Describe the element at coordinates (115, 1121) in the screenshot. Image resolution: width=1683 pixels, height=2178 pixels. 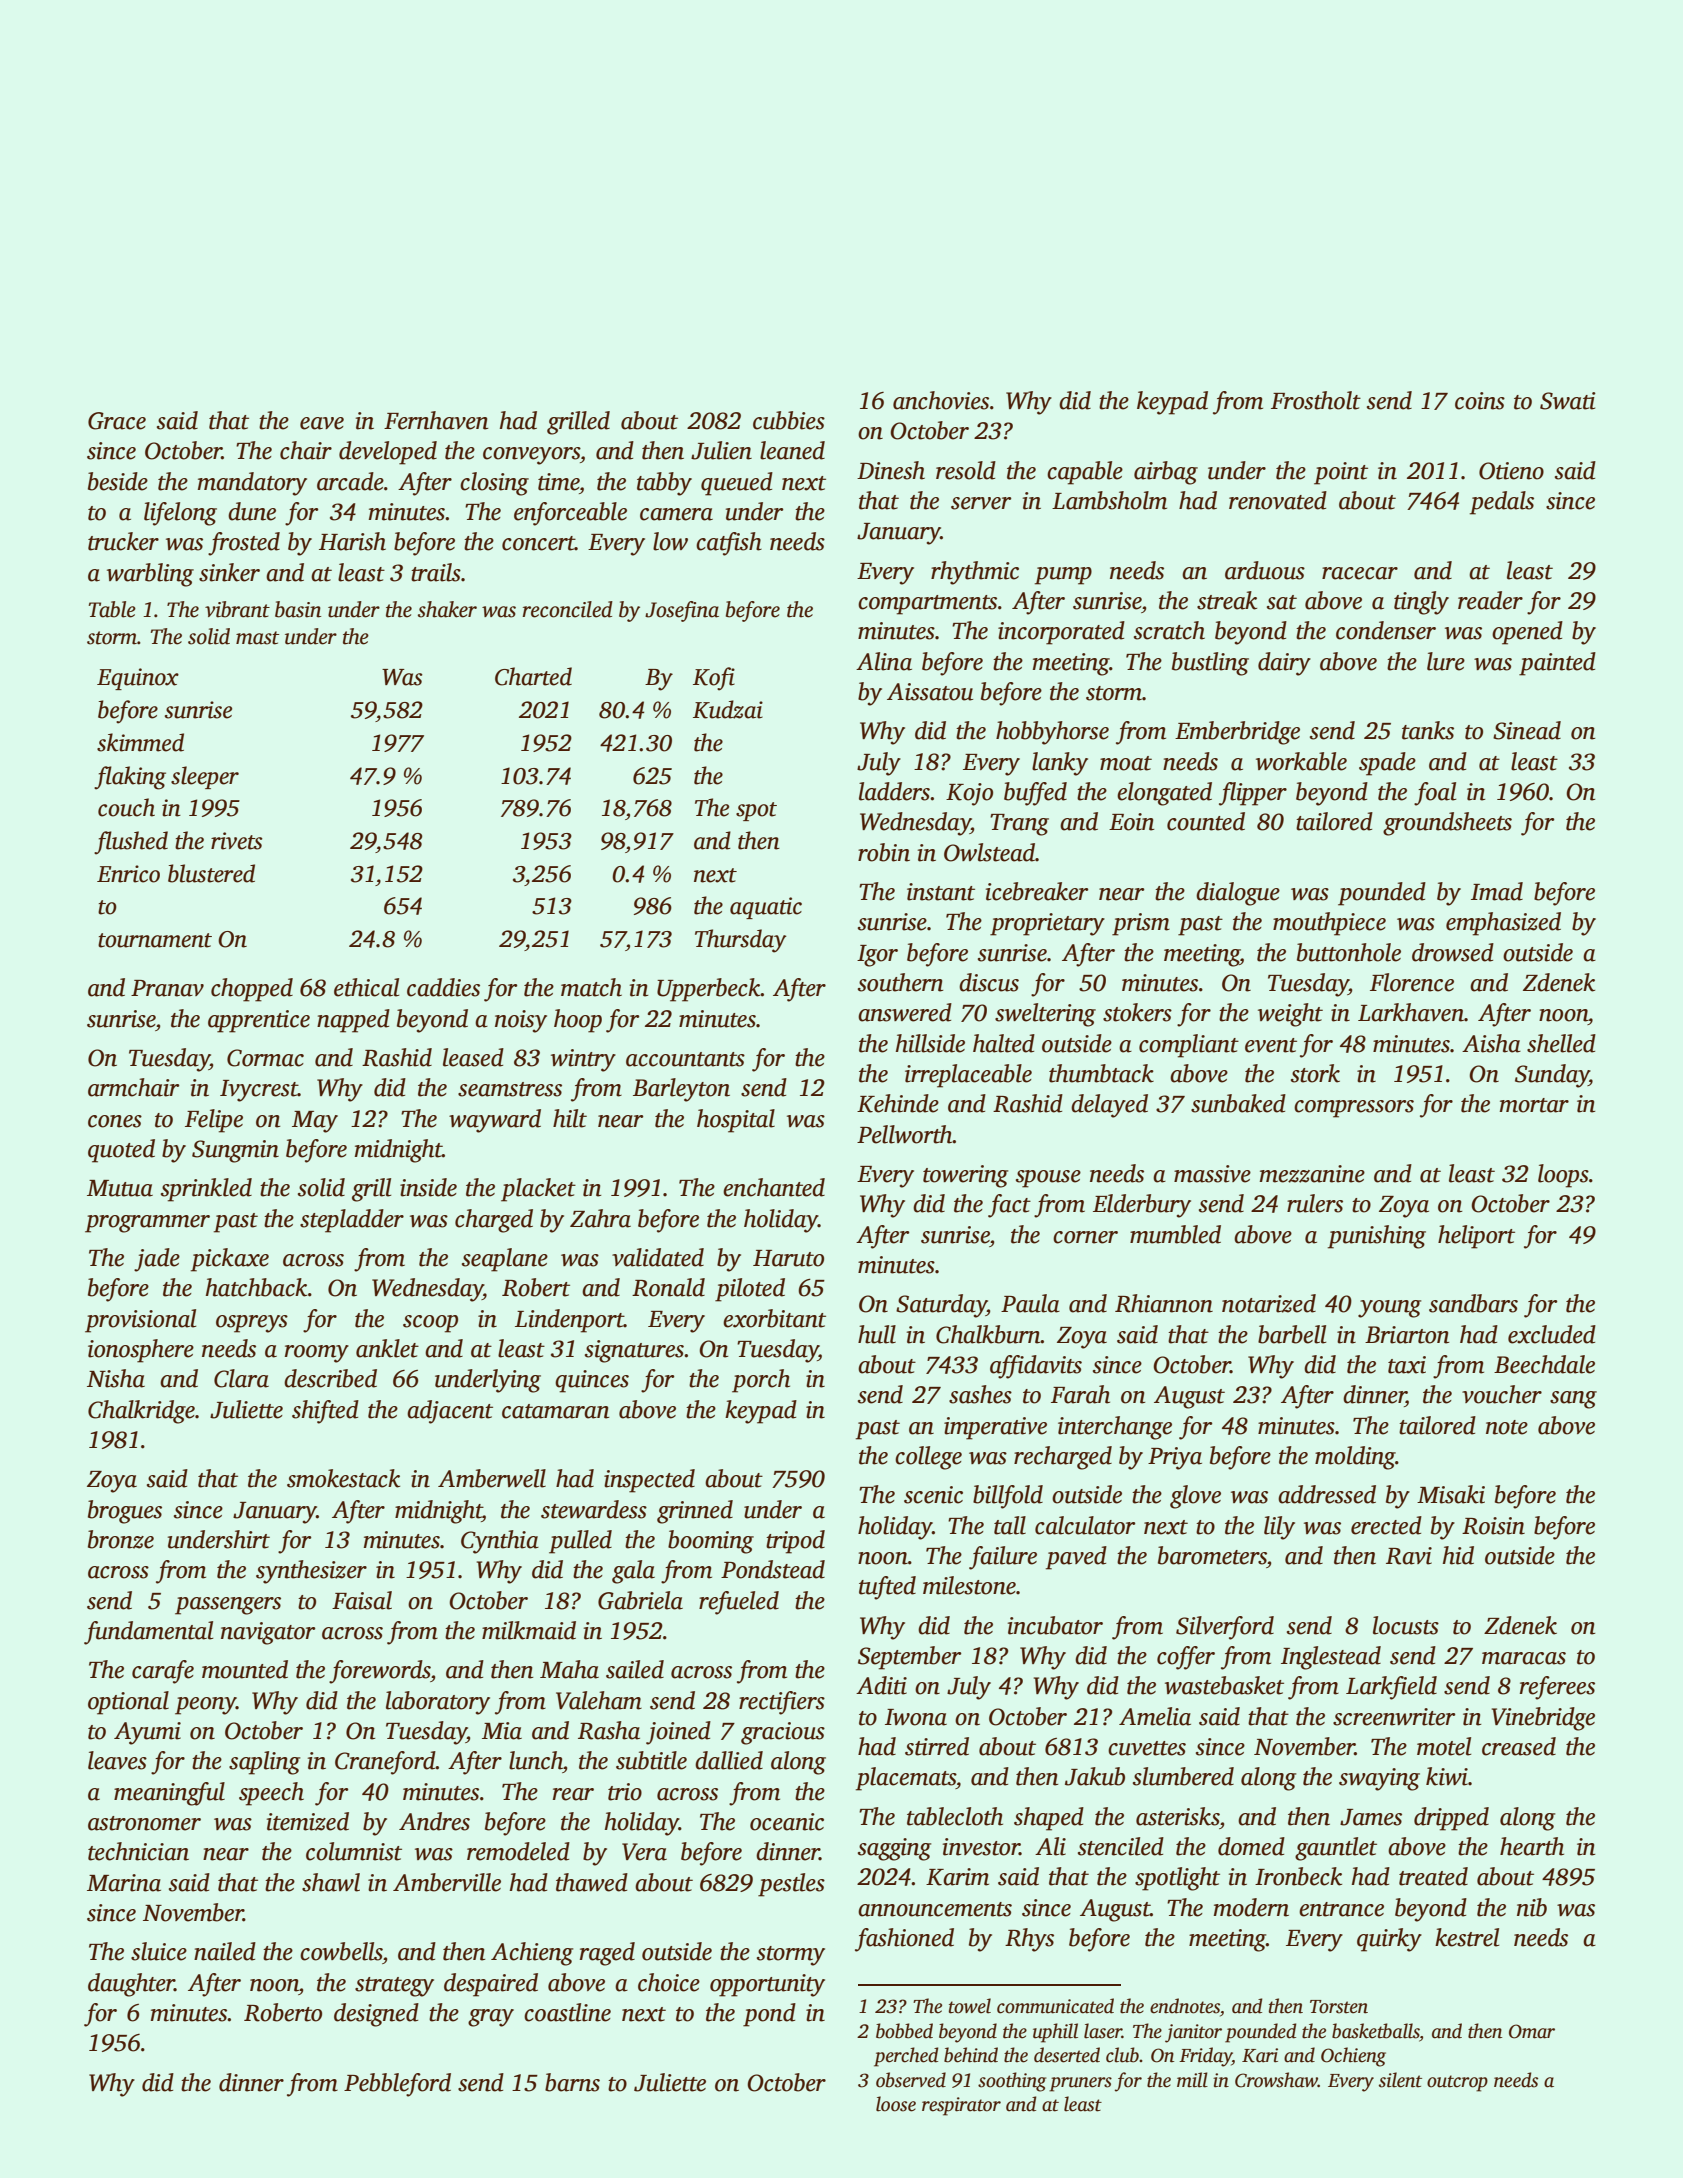
I see `cones` at that location.
